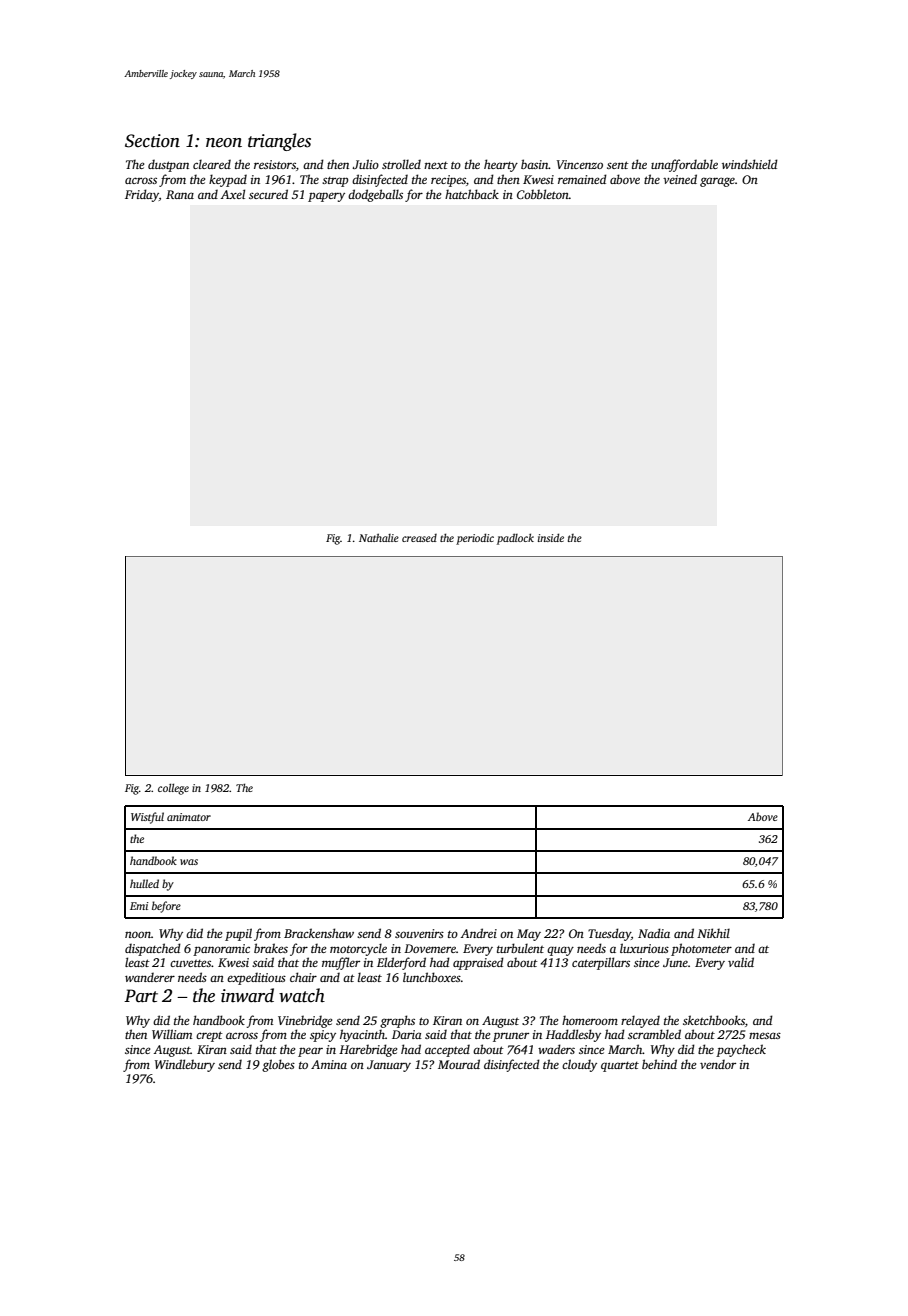 Image resolution: width=908 pixels, height=1316 pixels. I want to click on animator, so click(189, 817).
